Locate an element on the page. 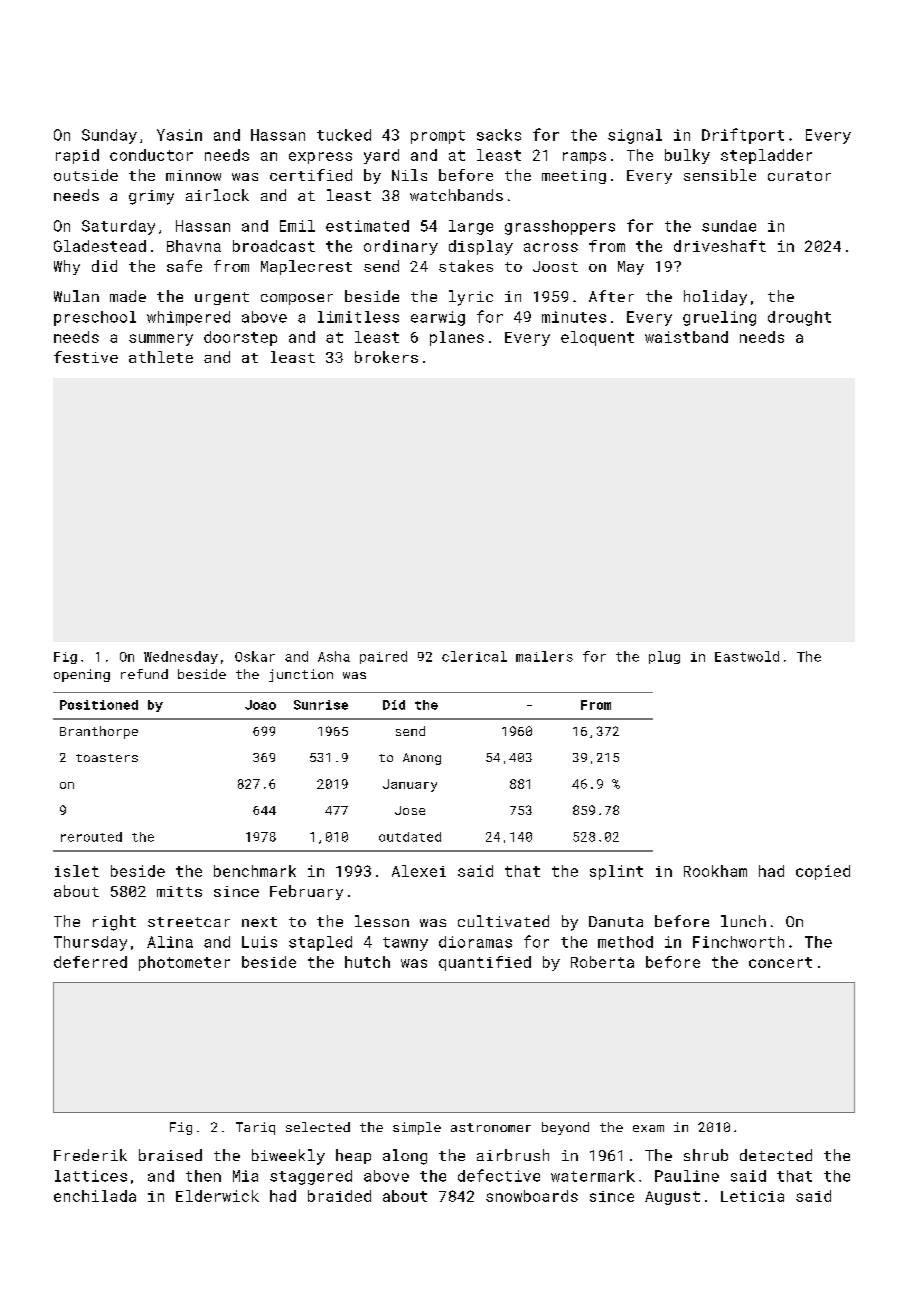 The width and height of the document is (908, 1316). opening is located at coordinates (82, 675).
